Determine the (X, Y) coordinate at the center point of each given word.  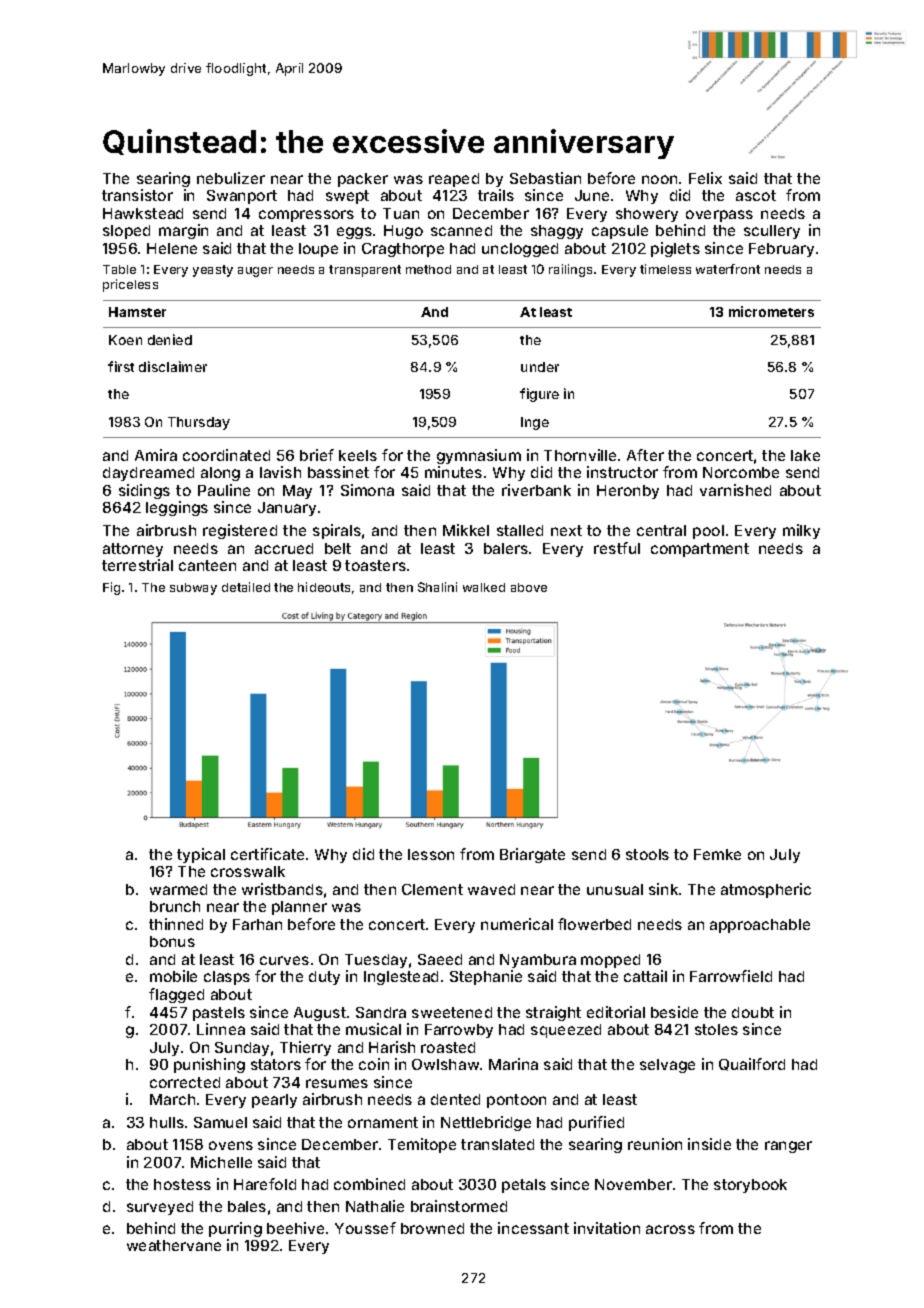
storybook (750, 1186)
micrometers (771, 311)
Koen (125, 340)
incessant (533, 1228)
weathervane (174, 1245)
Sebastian (545, 178)
